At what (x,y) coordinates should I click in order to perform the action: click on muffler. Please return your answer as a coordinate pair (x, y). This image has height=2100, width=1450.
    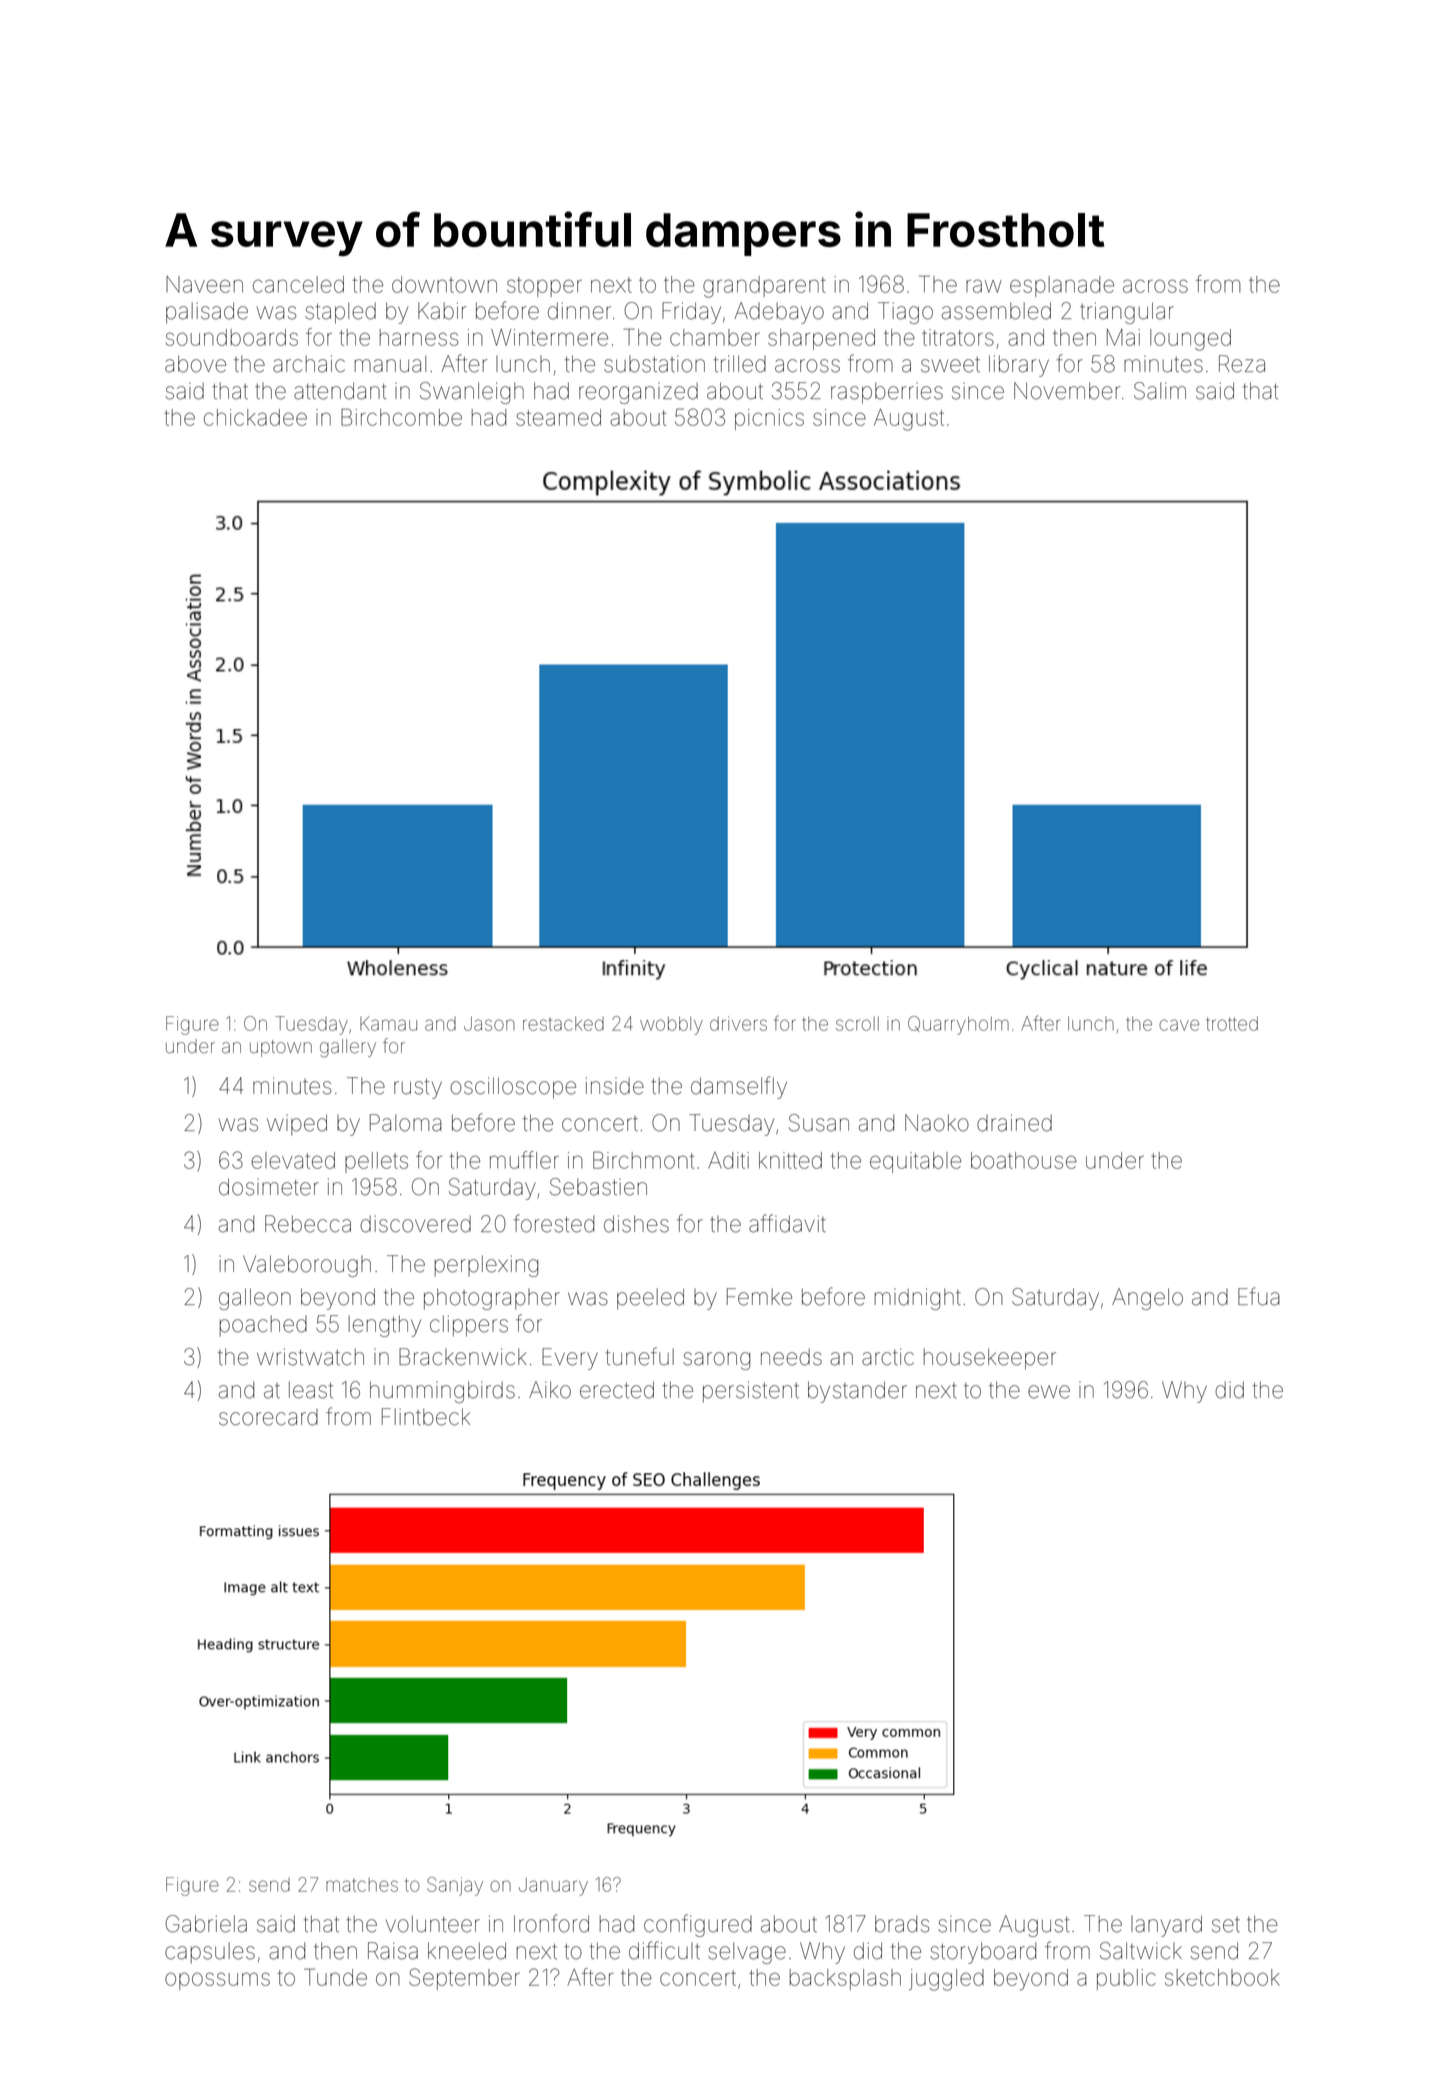
    Looking at the image, I should click on (524, 1160).
